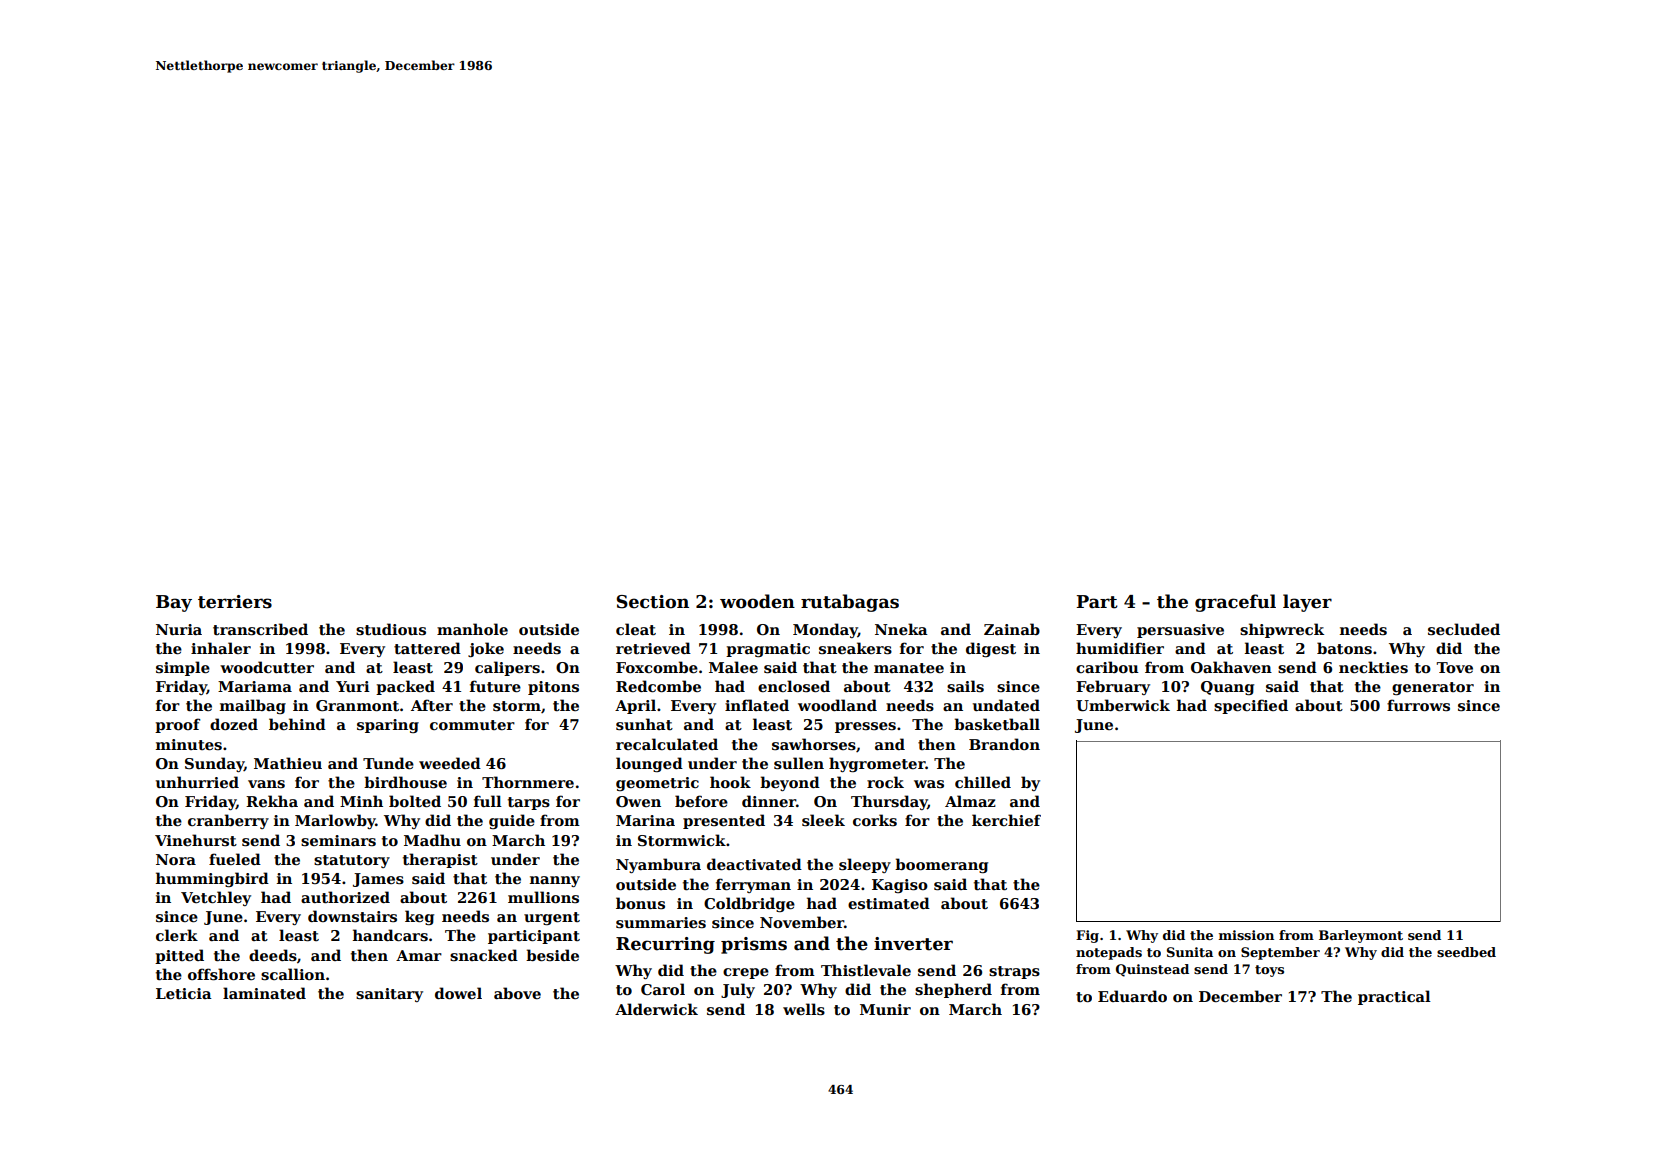 This page has width=1656, height=1171. Describe the element at coordinates (941, 865) in the page. I see `boomerang` at that location.
